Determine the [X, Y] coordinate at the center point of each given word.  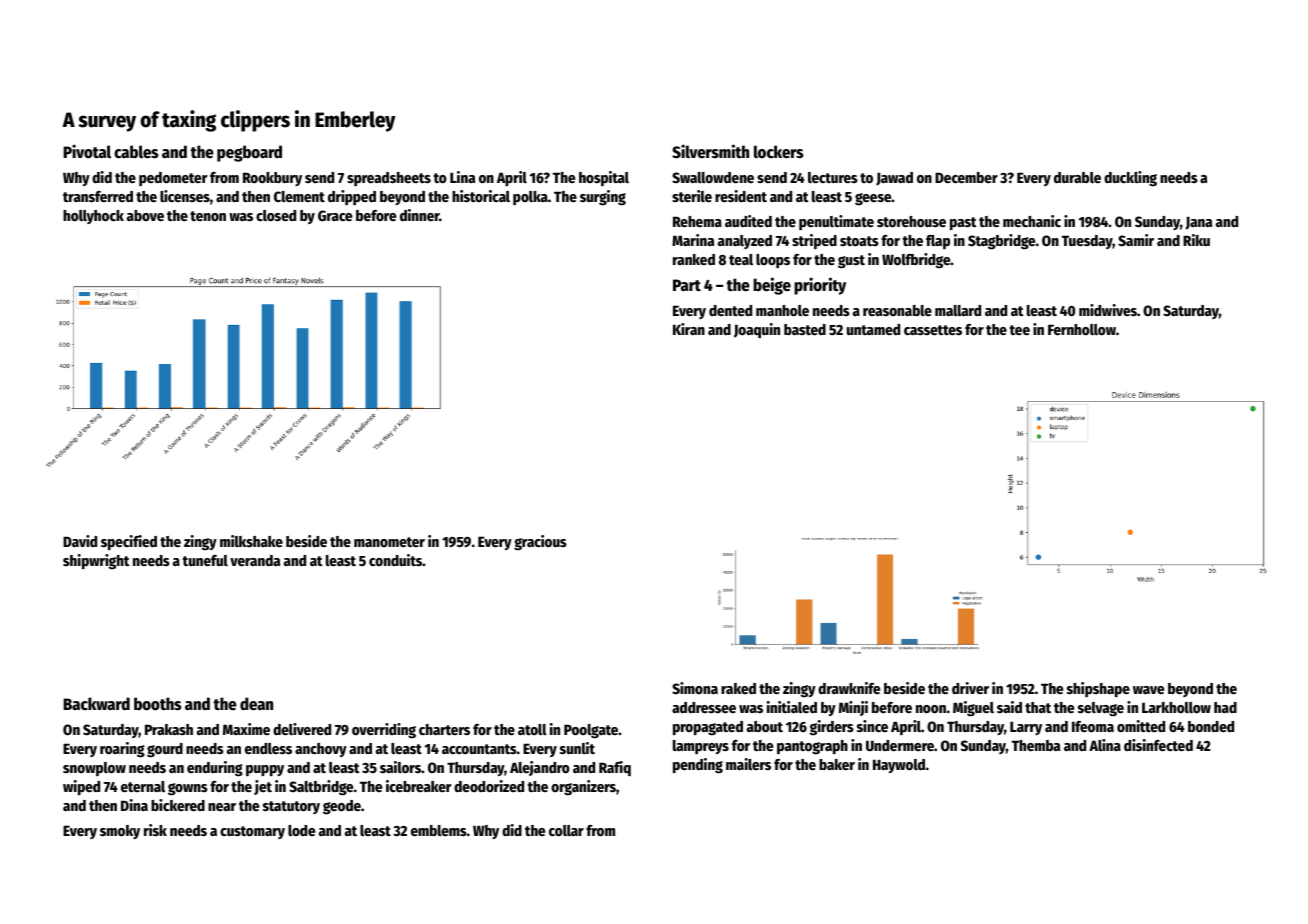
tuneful [205, 560]
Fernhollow [1082, 329]
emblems [439, 830]
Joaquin [757, 330]
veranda [255, 560]
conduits [395, 560]
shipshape [1098, 689]
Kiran [689, 329]
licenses [185, 196]
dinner [419, 215]
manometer [389, 542]
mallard [958, 310]
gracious [540, 543]
